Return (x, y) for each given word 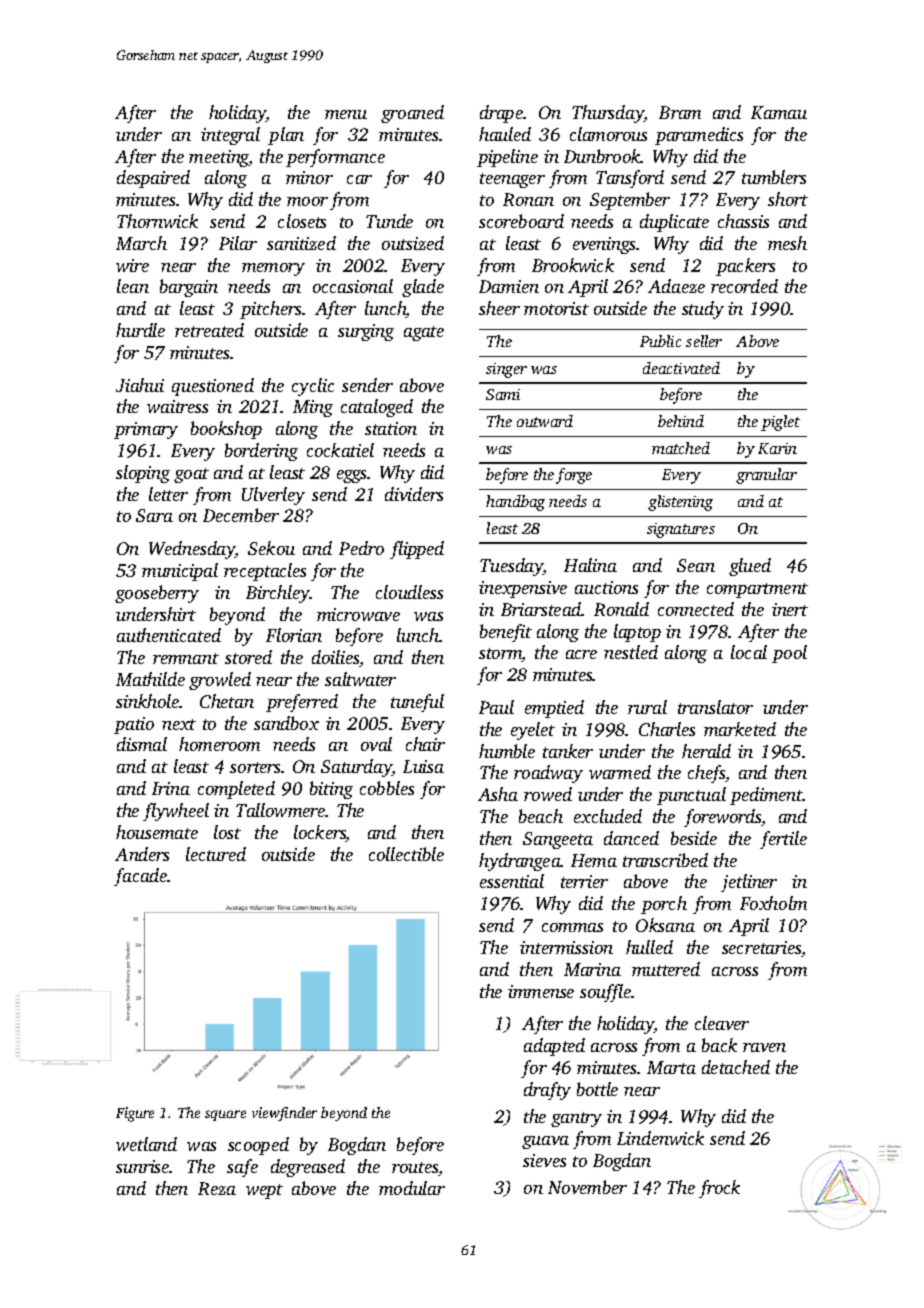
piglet (780, 423)
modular (412, 1188)
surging (366, 332)
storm (500, 655)
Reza (217, 1188)
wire (132, 265)
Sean (696, 565)
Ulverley (273, 496)
